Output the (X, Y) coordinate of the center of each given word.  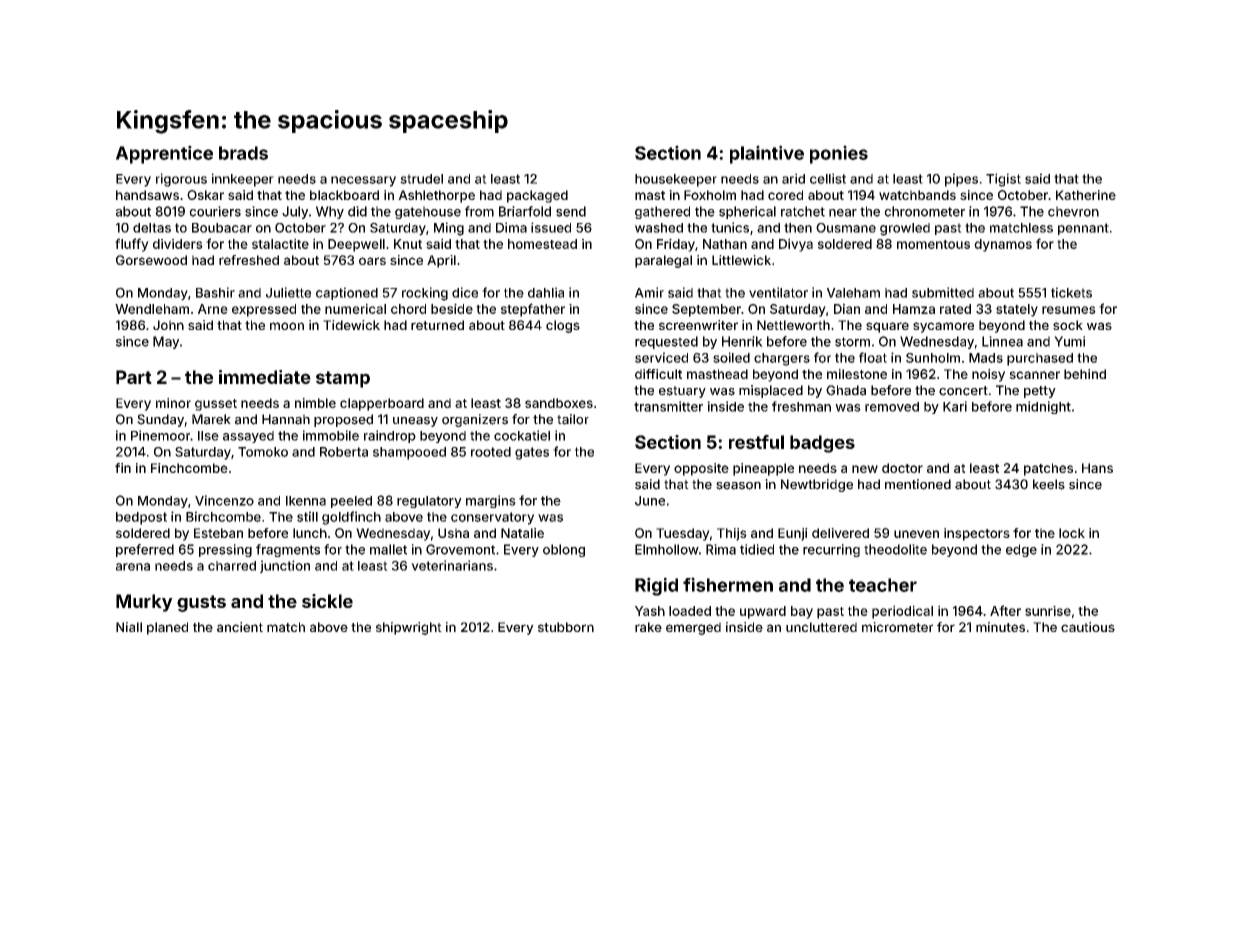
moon (287, 326)
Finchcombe (189, 468)
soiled (731, 357)
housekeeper (676, 180)
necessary (363, 181)
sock (1068, 325)
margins (491, 501)
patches (1048, 469)
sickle (327, 601)
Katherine (1086, 195)
